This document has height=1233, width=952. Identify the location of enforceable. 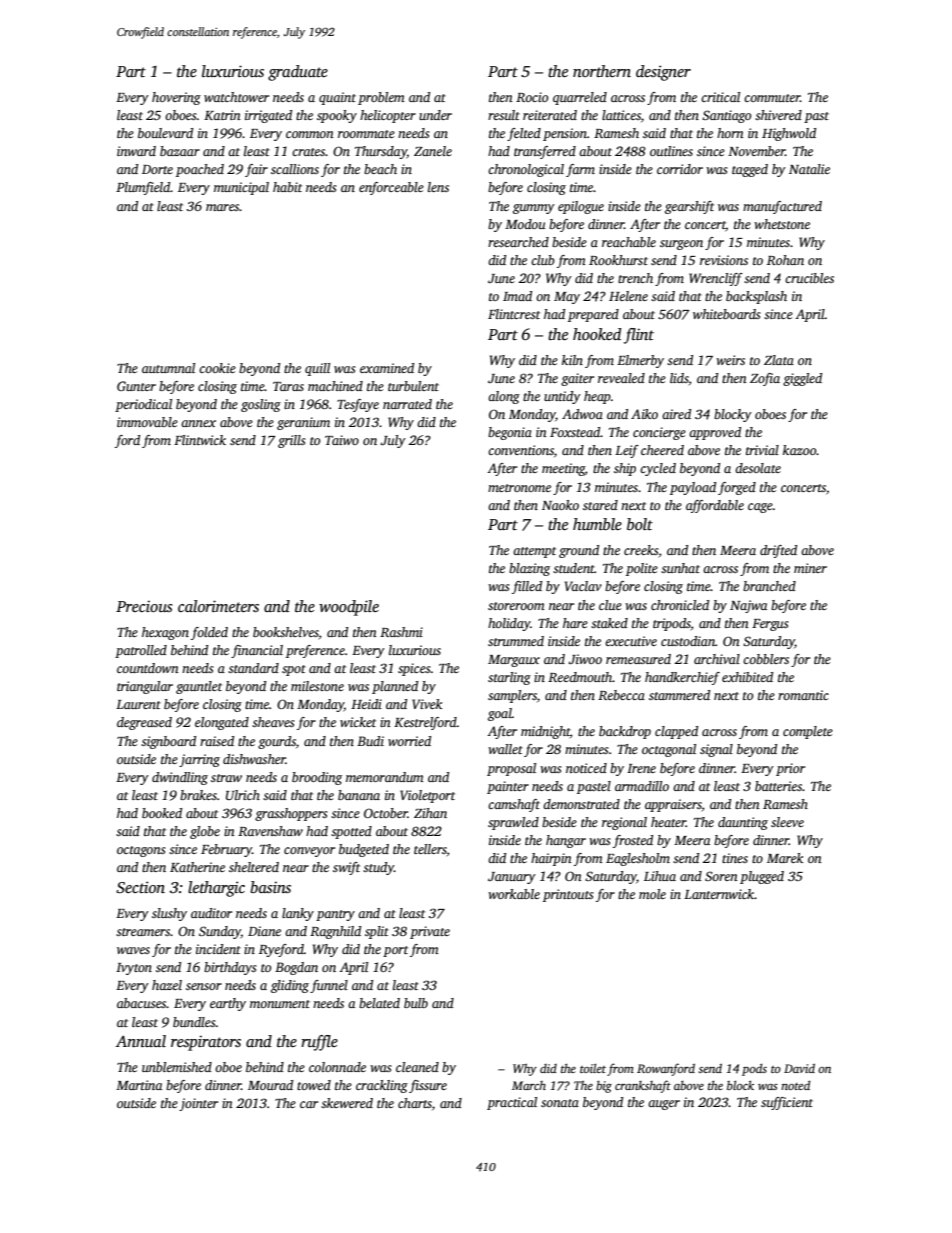
(391, 188).
